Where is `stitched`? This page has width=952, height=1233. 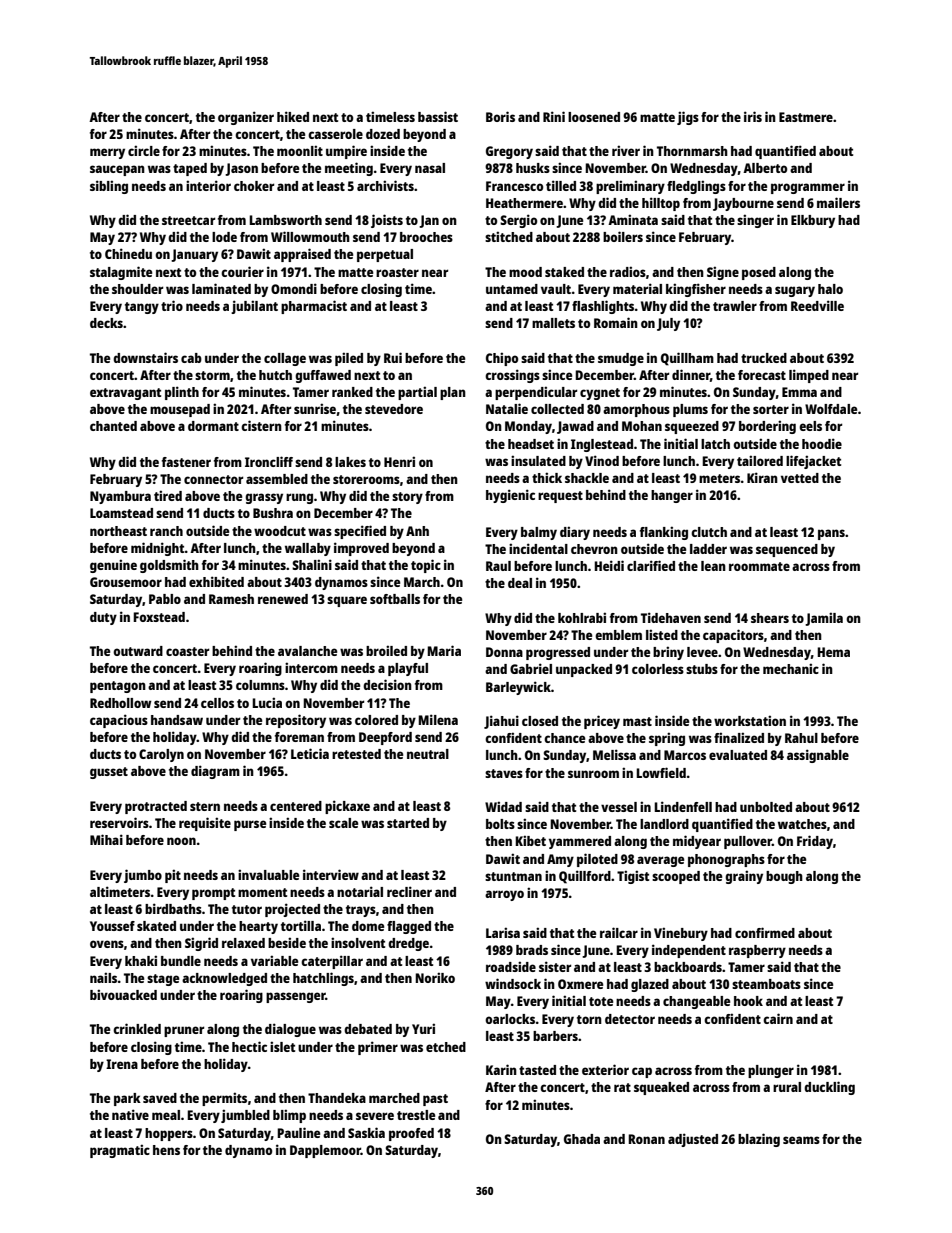 stitched is located at coordinates (509, 236).
